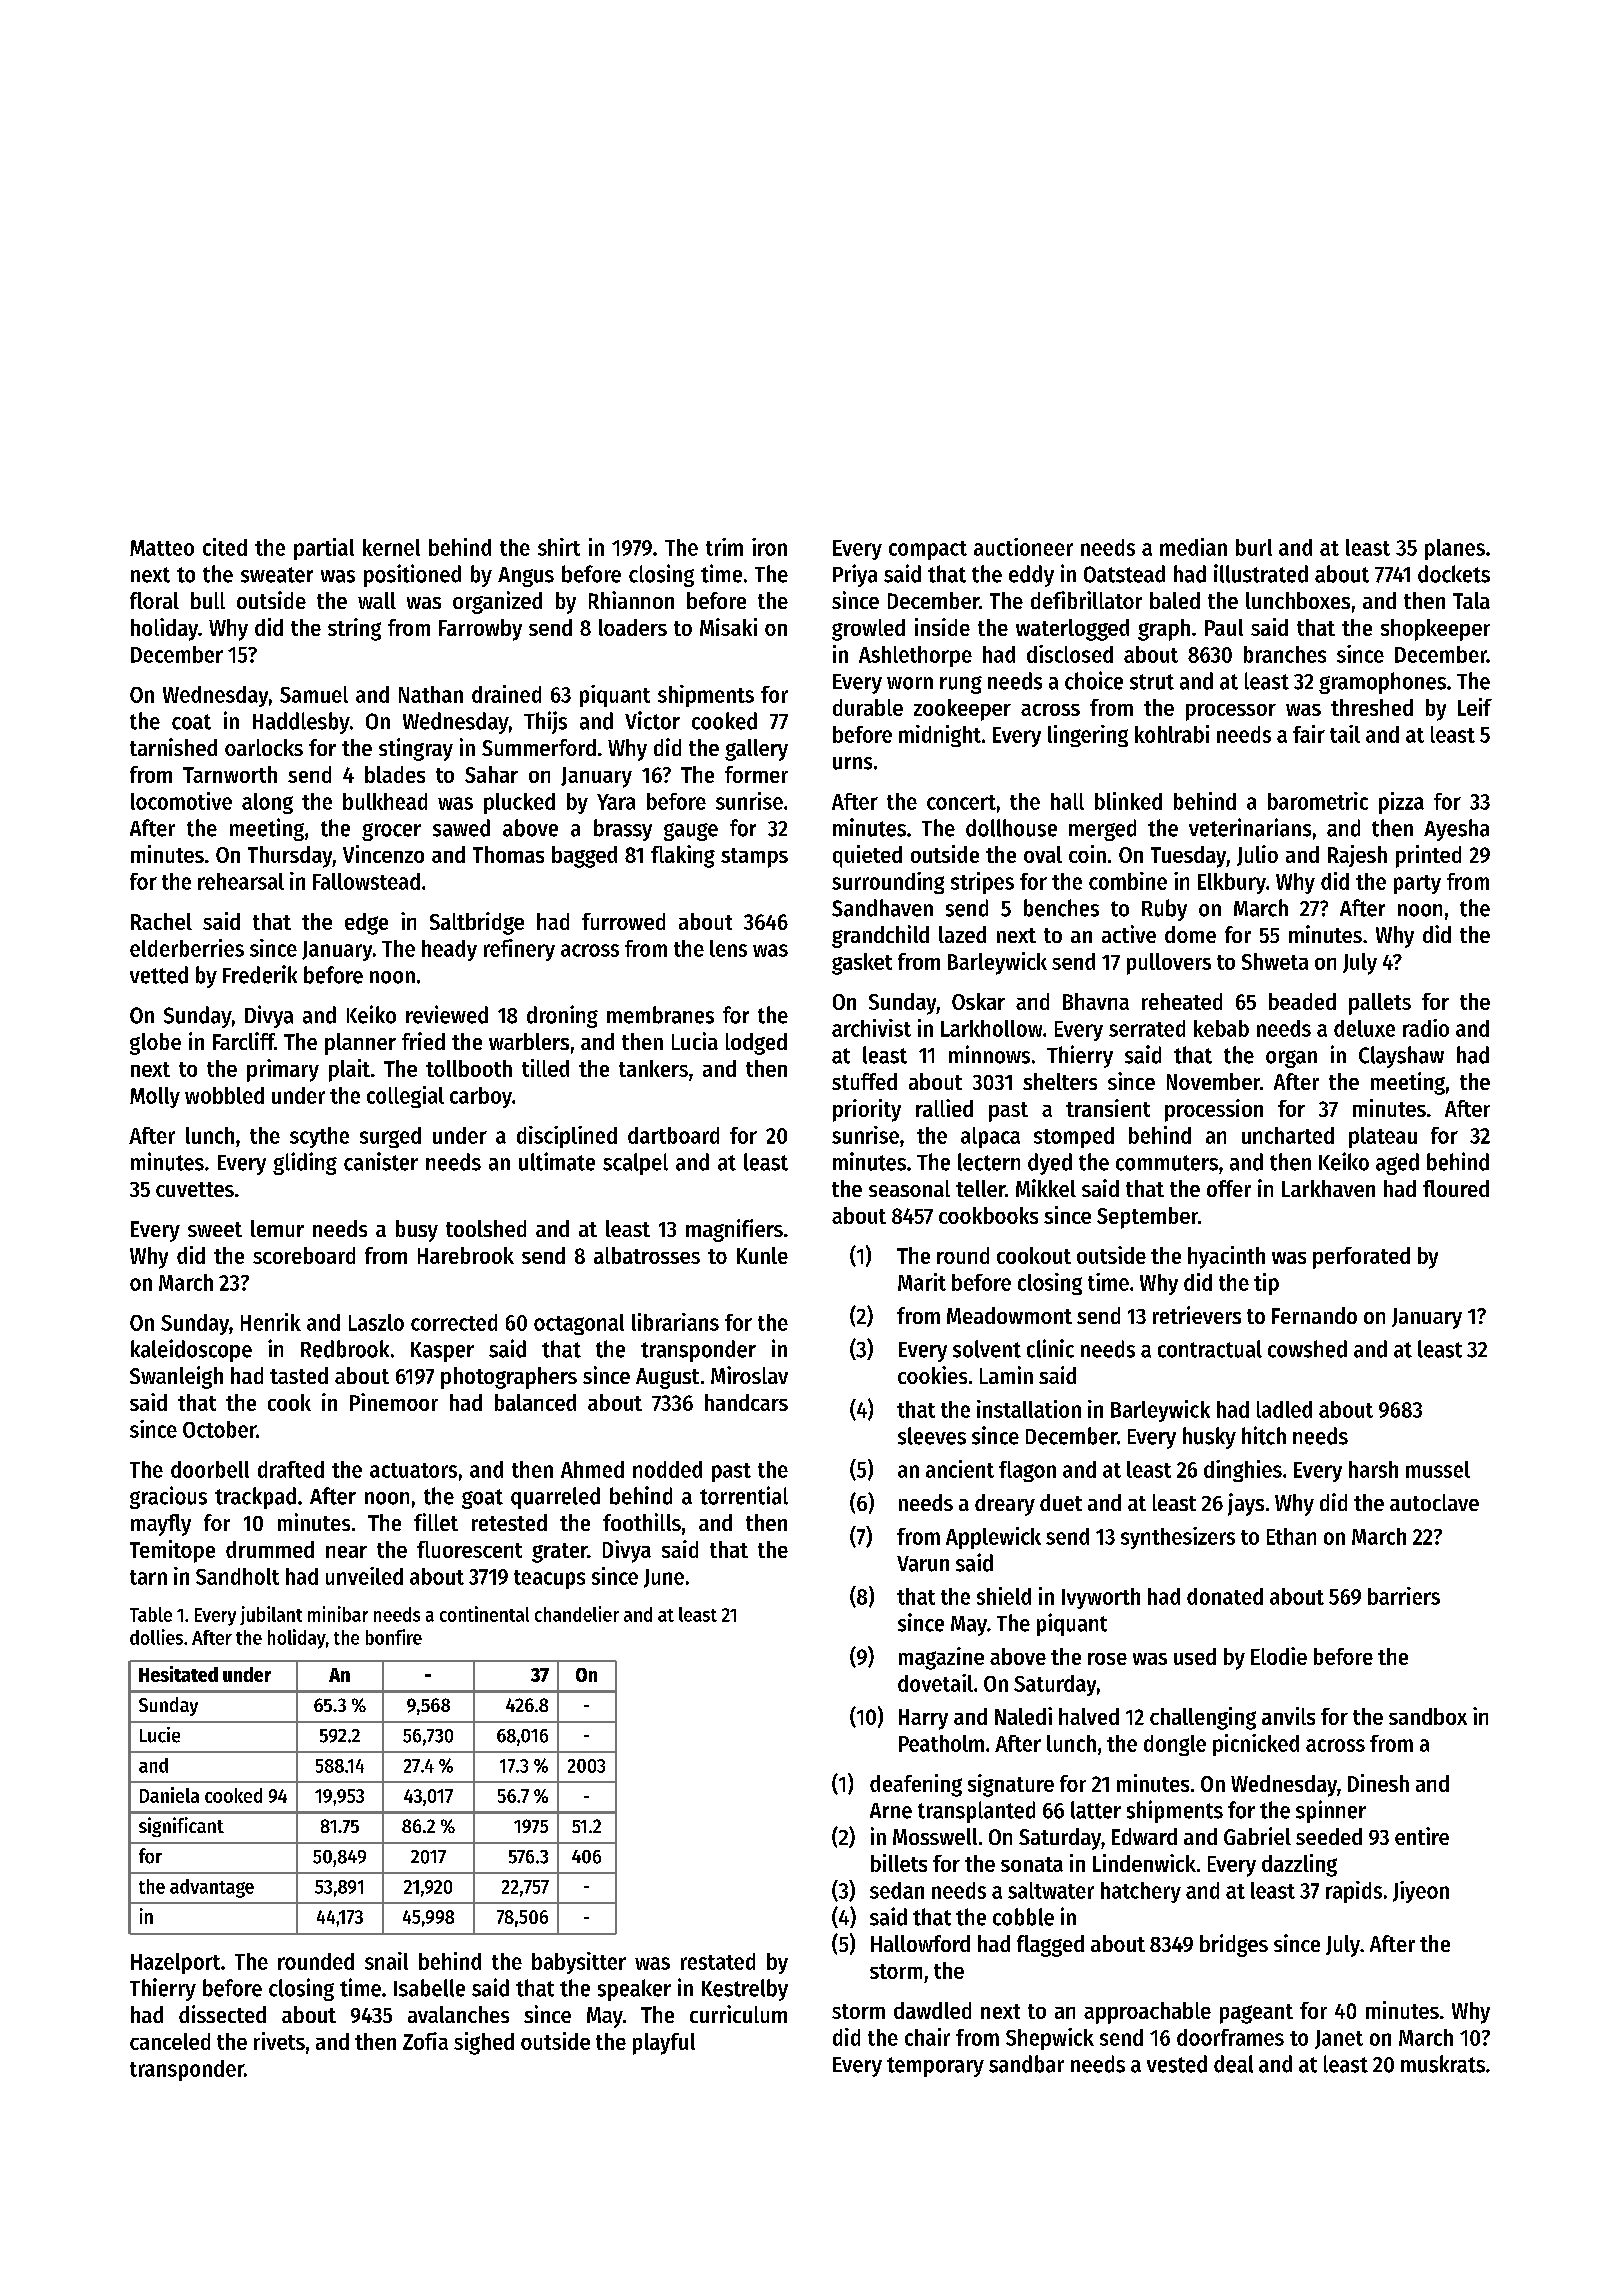 This screenshot has height=2292, width=1620. What do you see at coordinates (1254, 547) in the screenshot?
I see `burl` at bounding box center [1254, 547].
